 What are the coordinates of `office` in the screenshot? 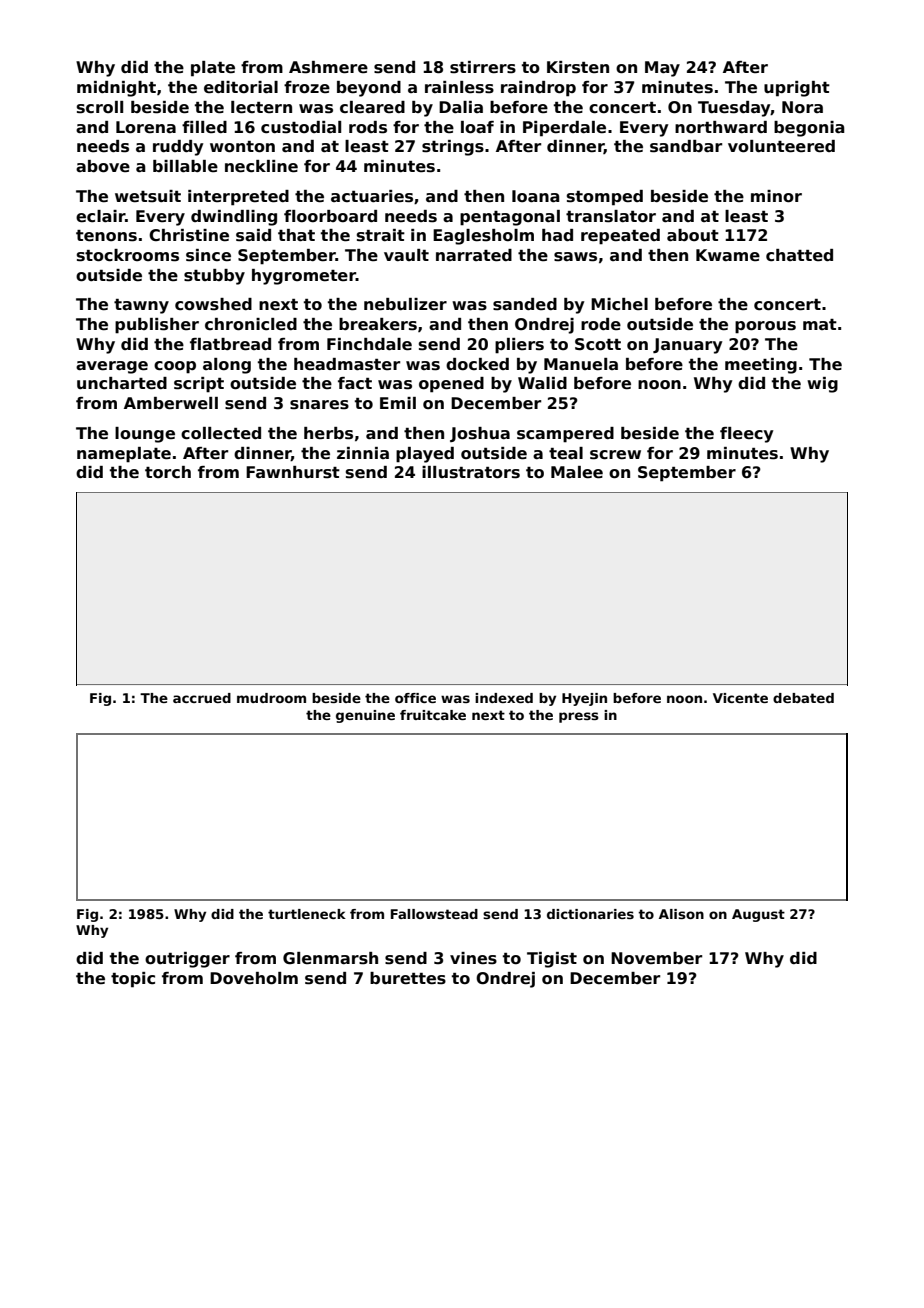 It's located at (415, 698).
